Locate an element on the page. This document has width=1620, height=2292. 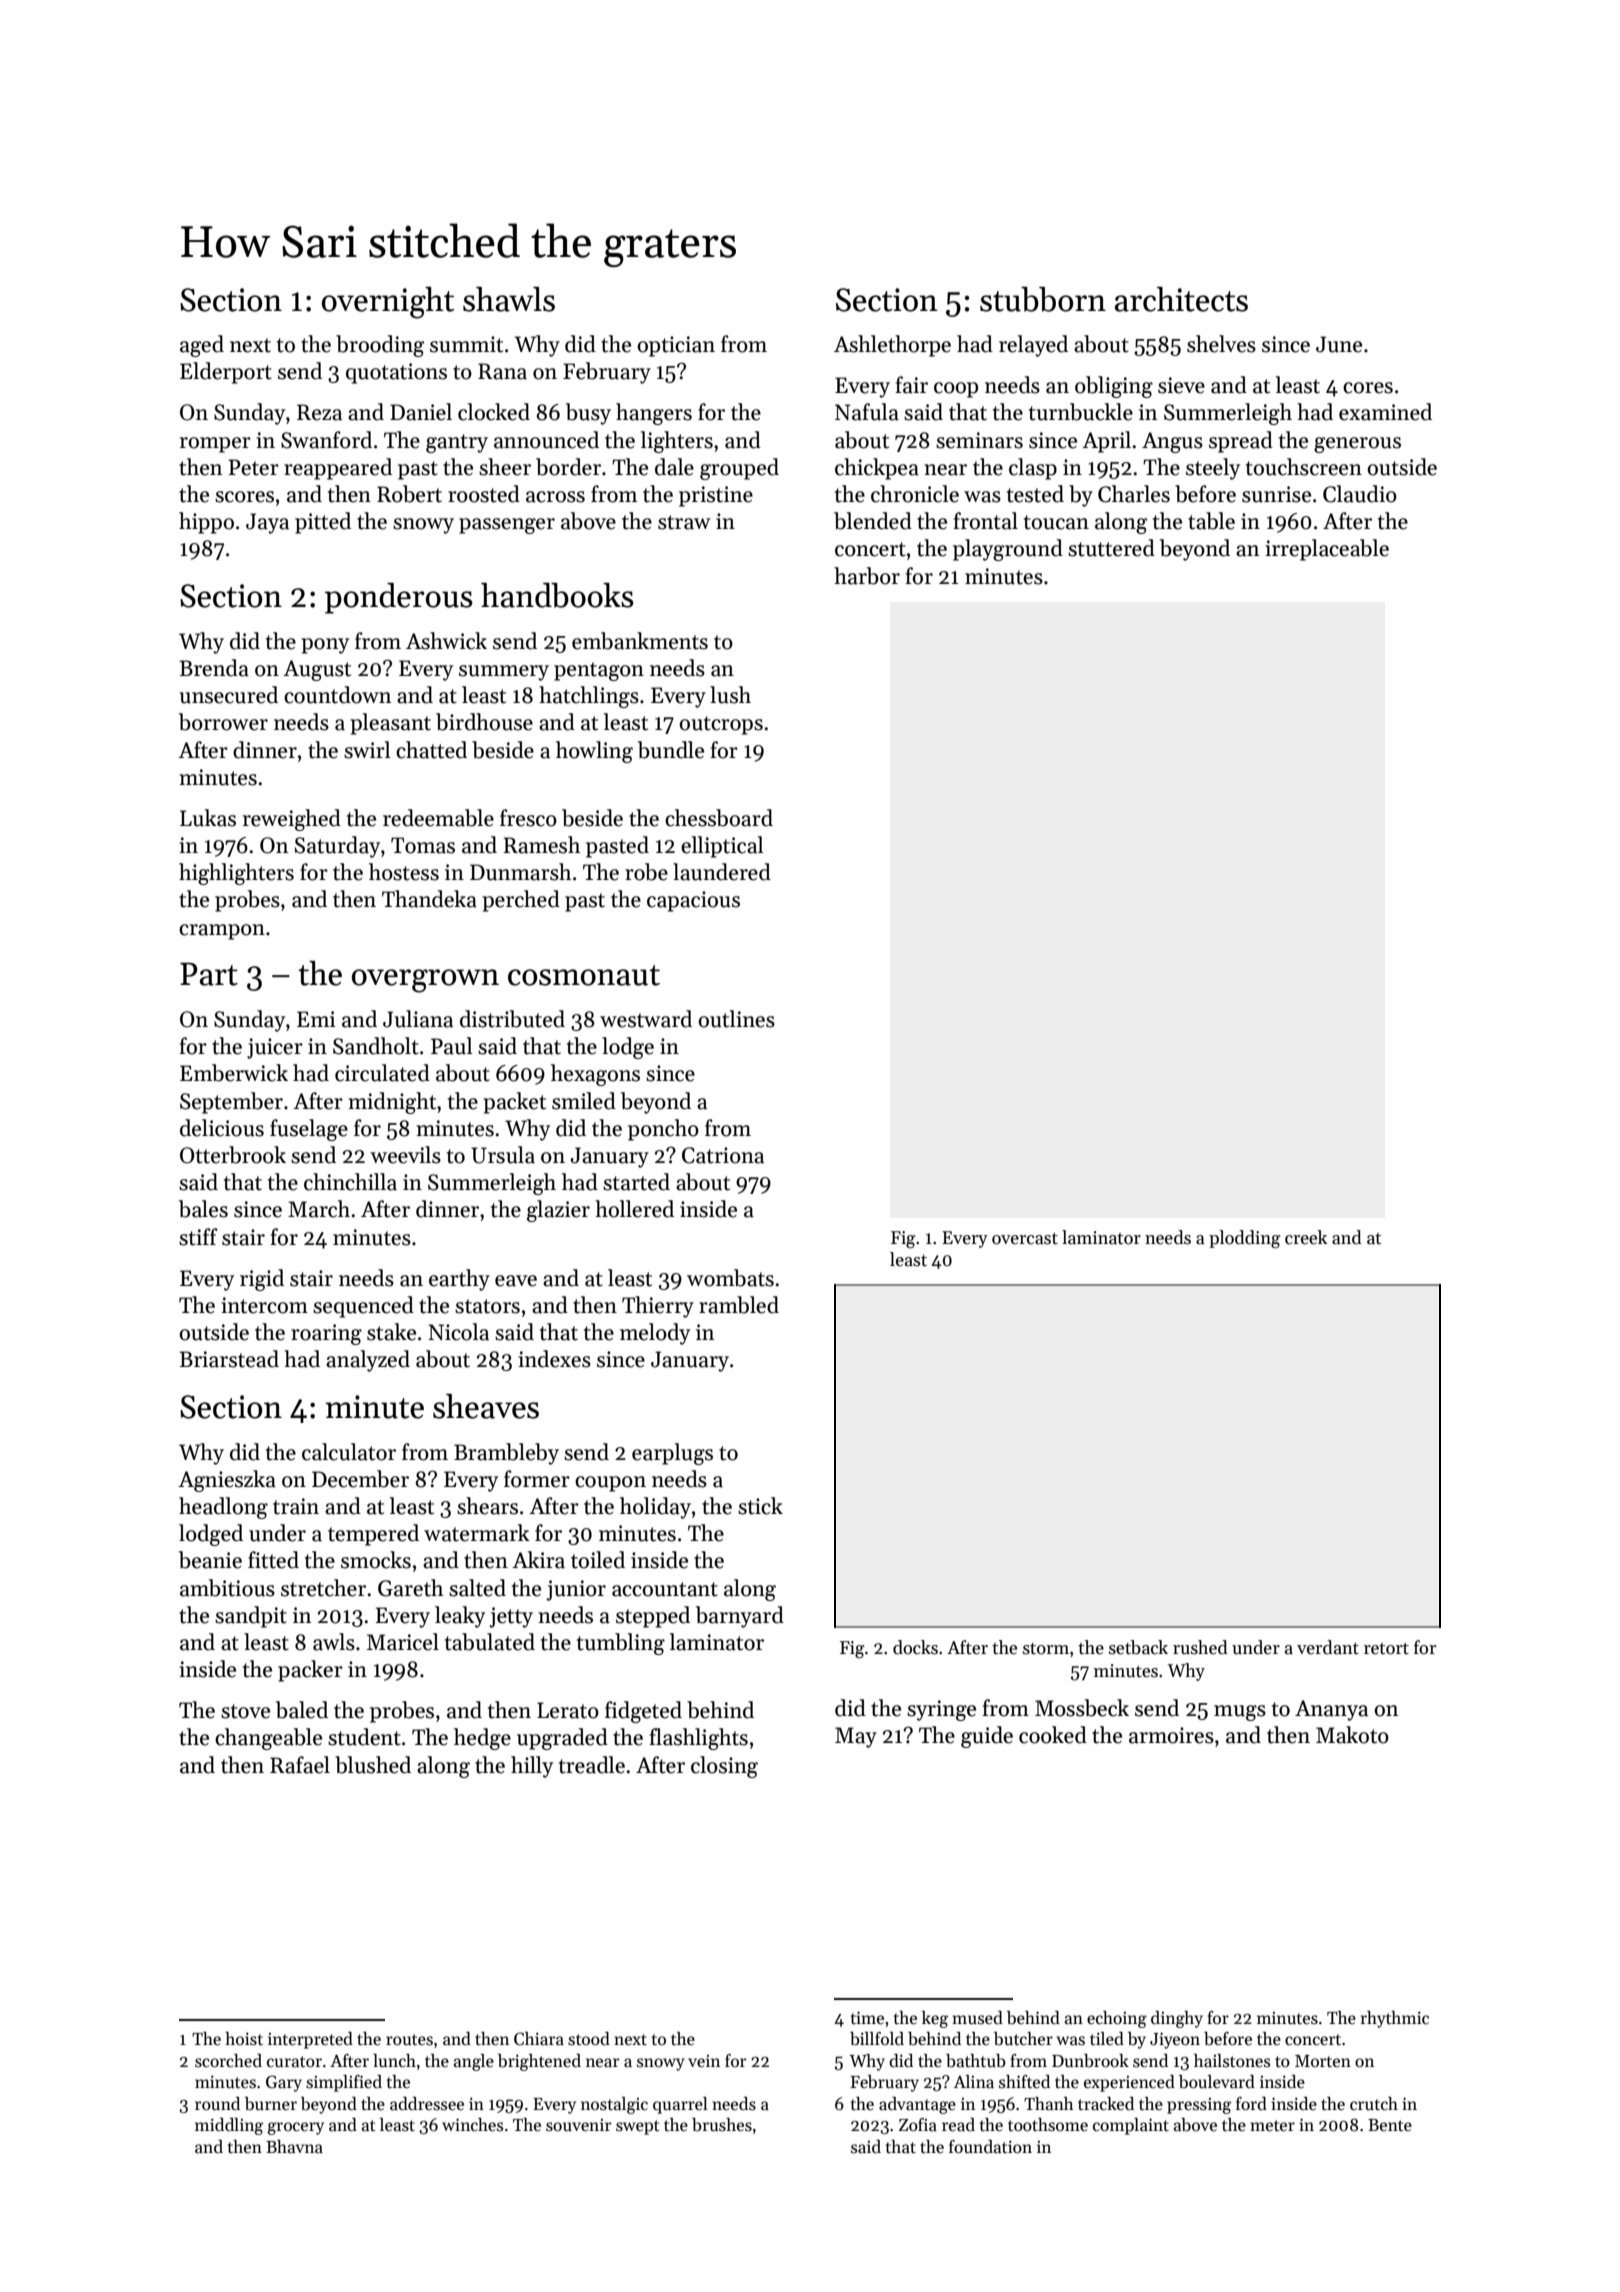
started is located at coordinates (636, 1182).
